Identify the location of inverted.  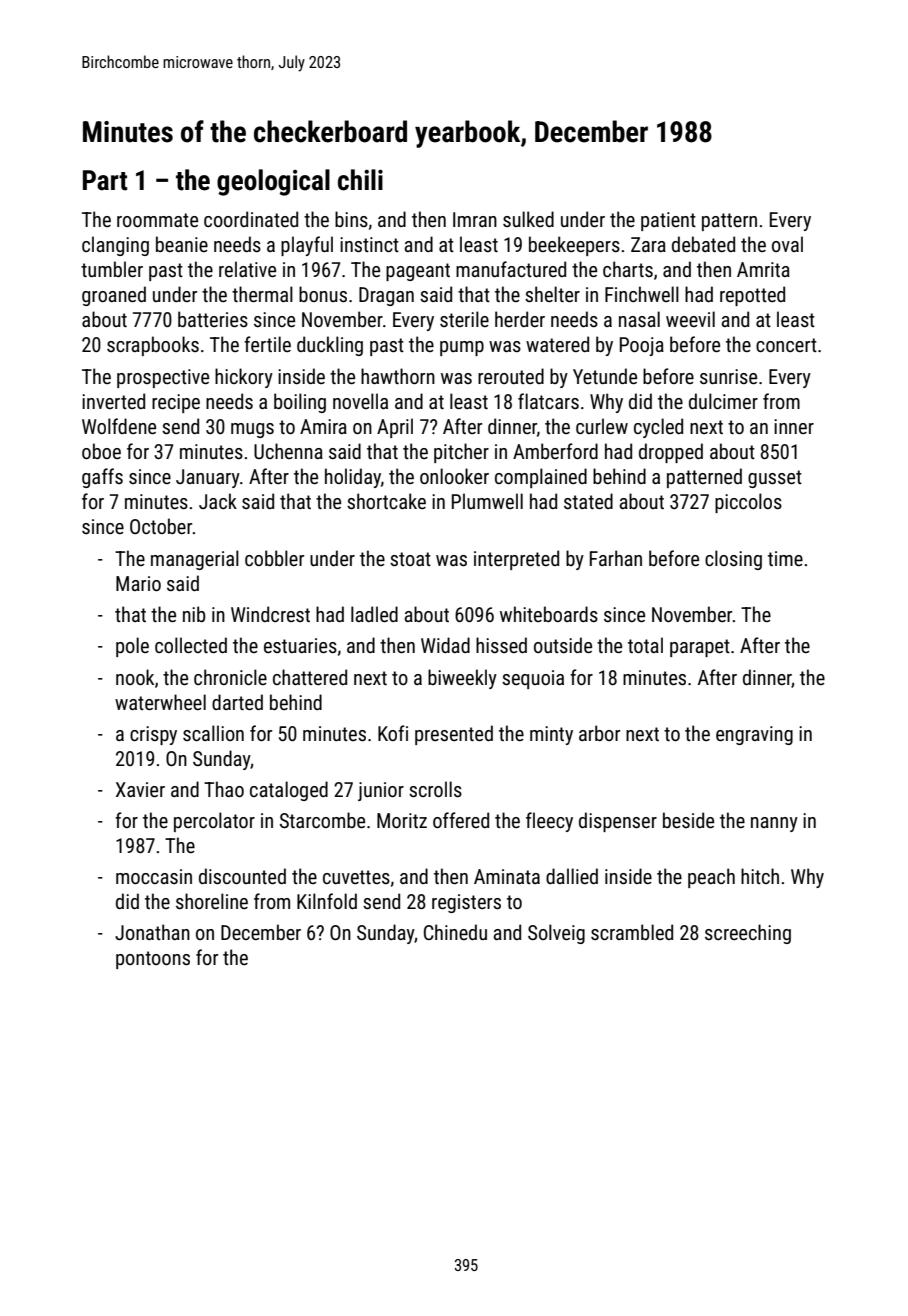
(113, 401).
